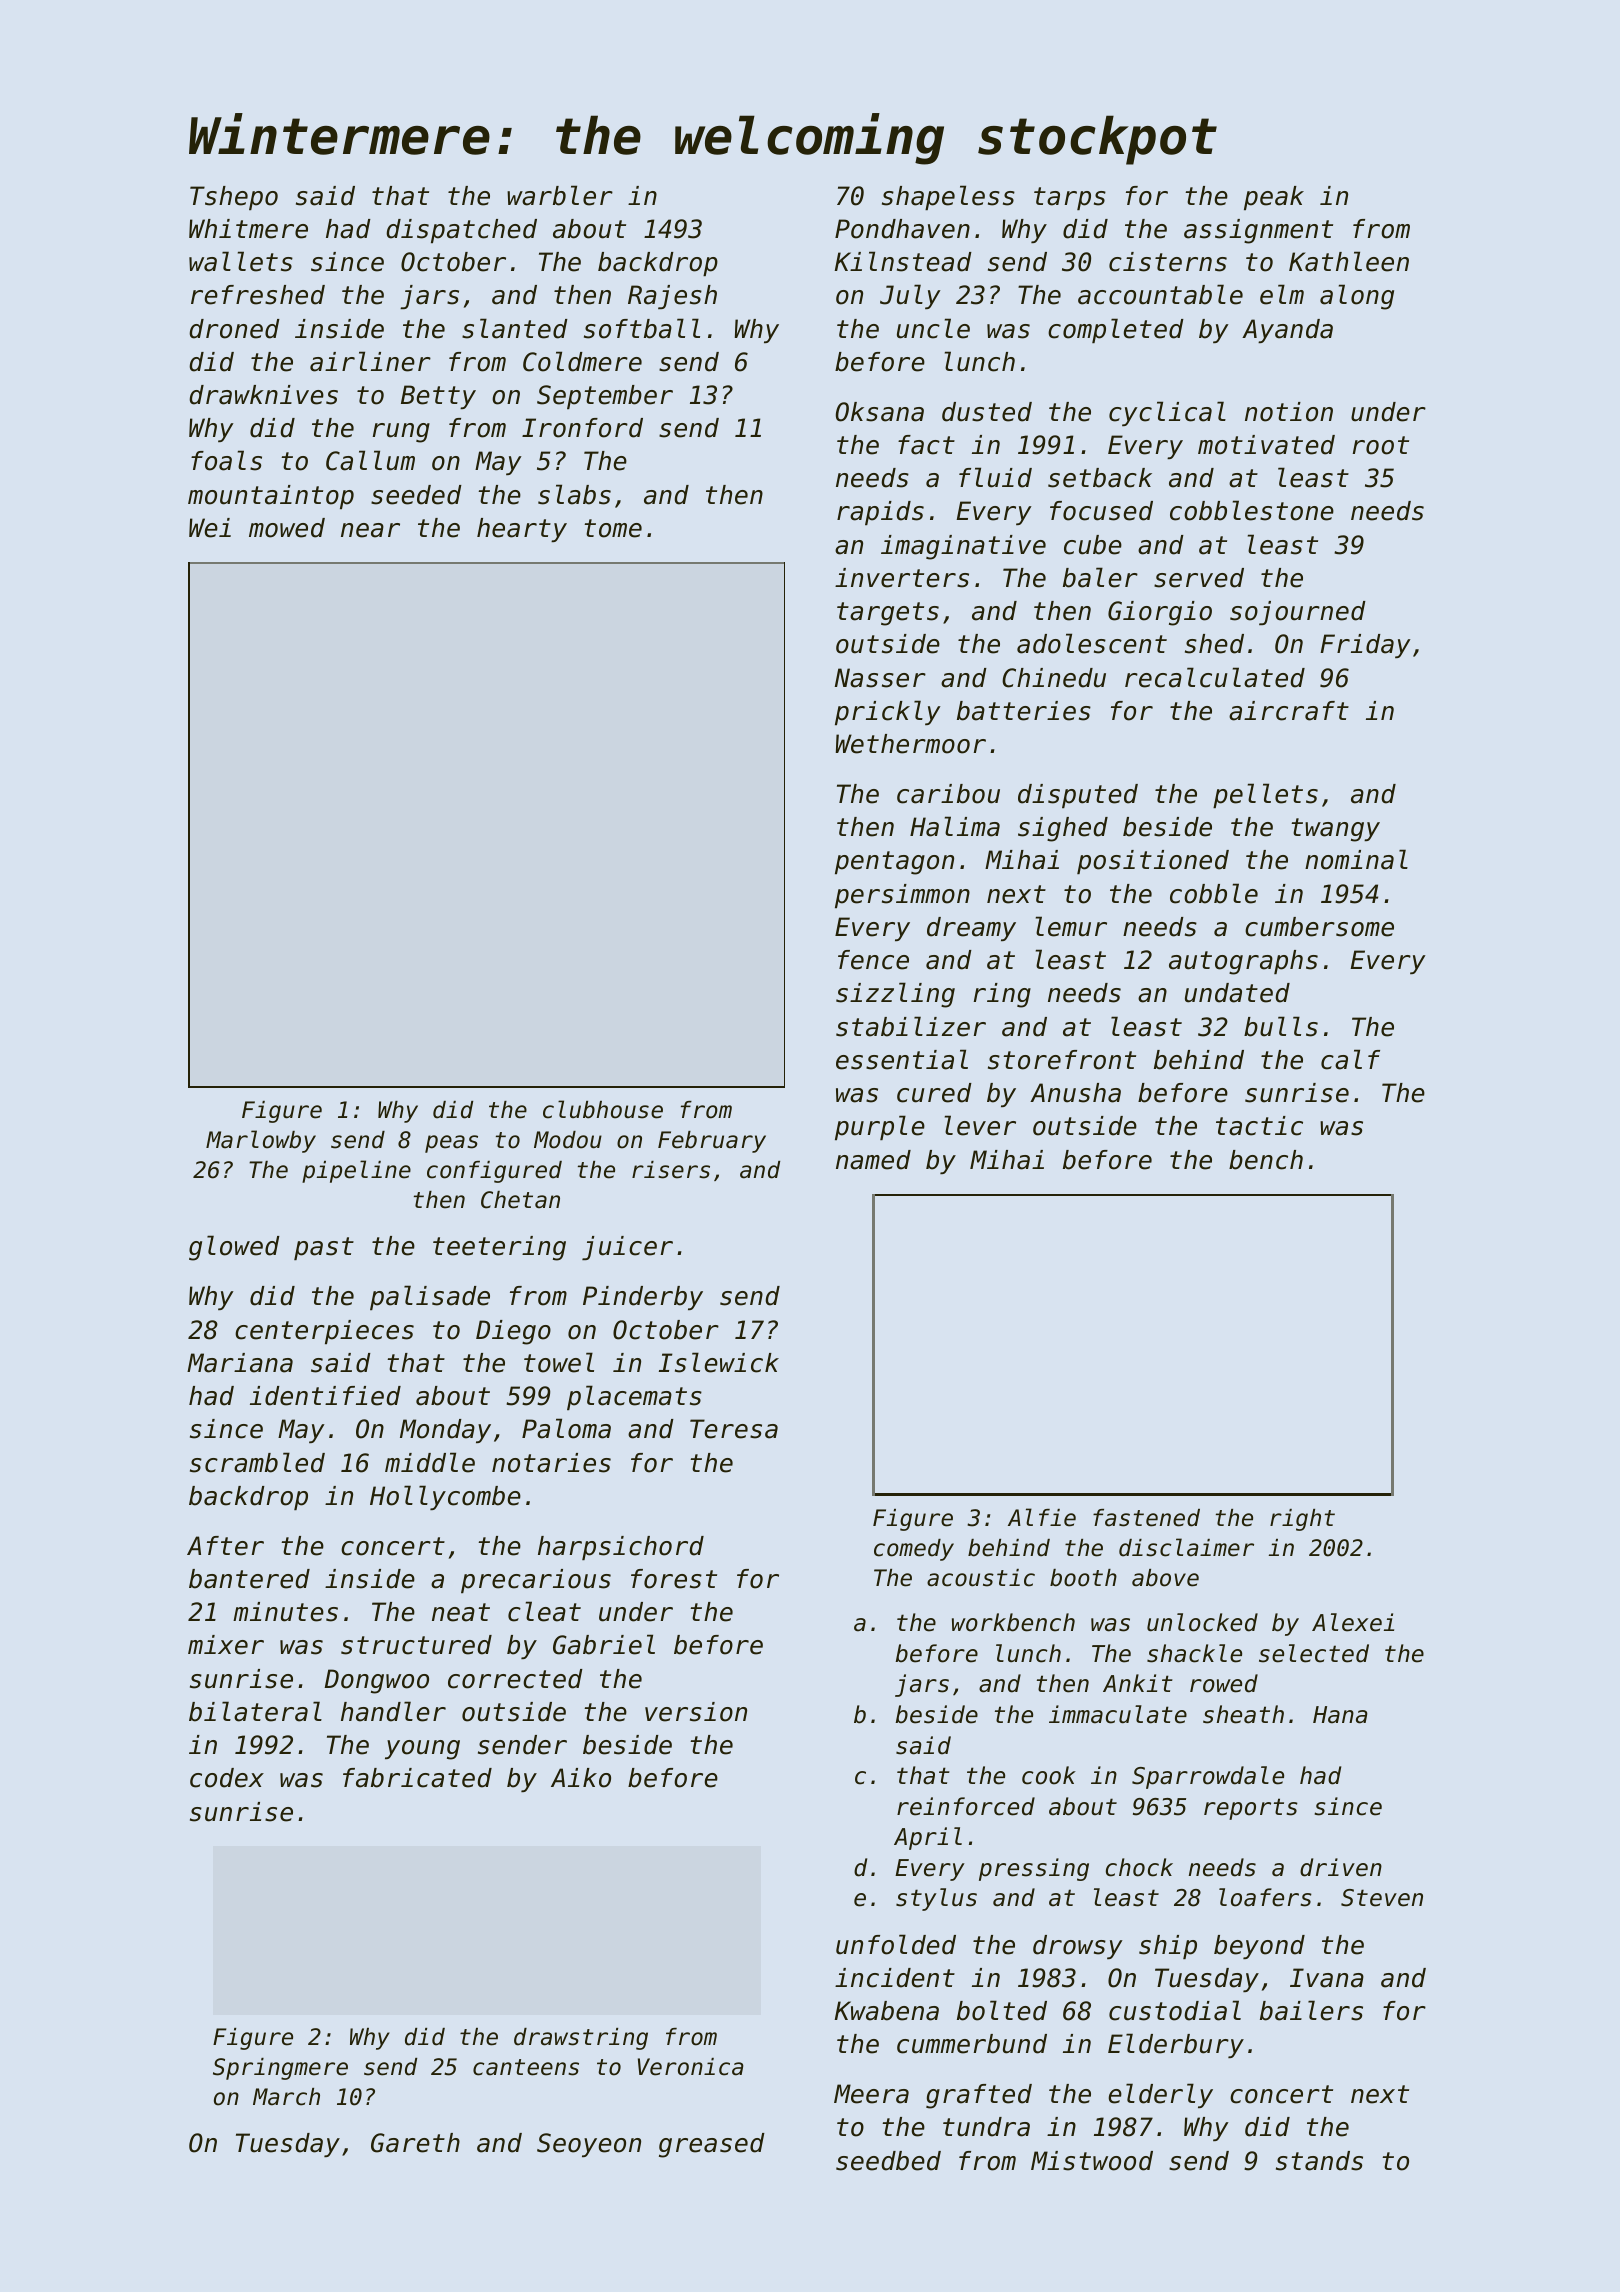 This screenshot has width=1620, height=2292. Describe the element at coordinates (603, 1109) in the screenshot. I see `clubhouse` at that location.
